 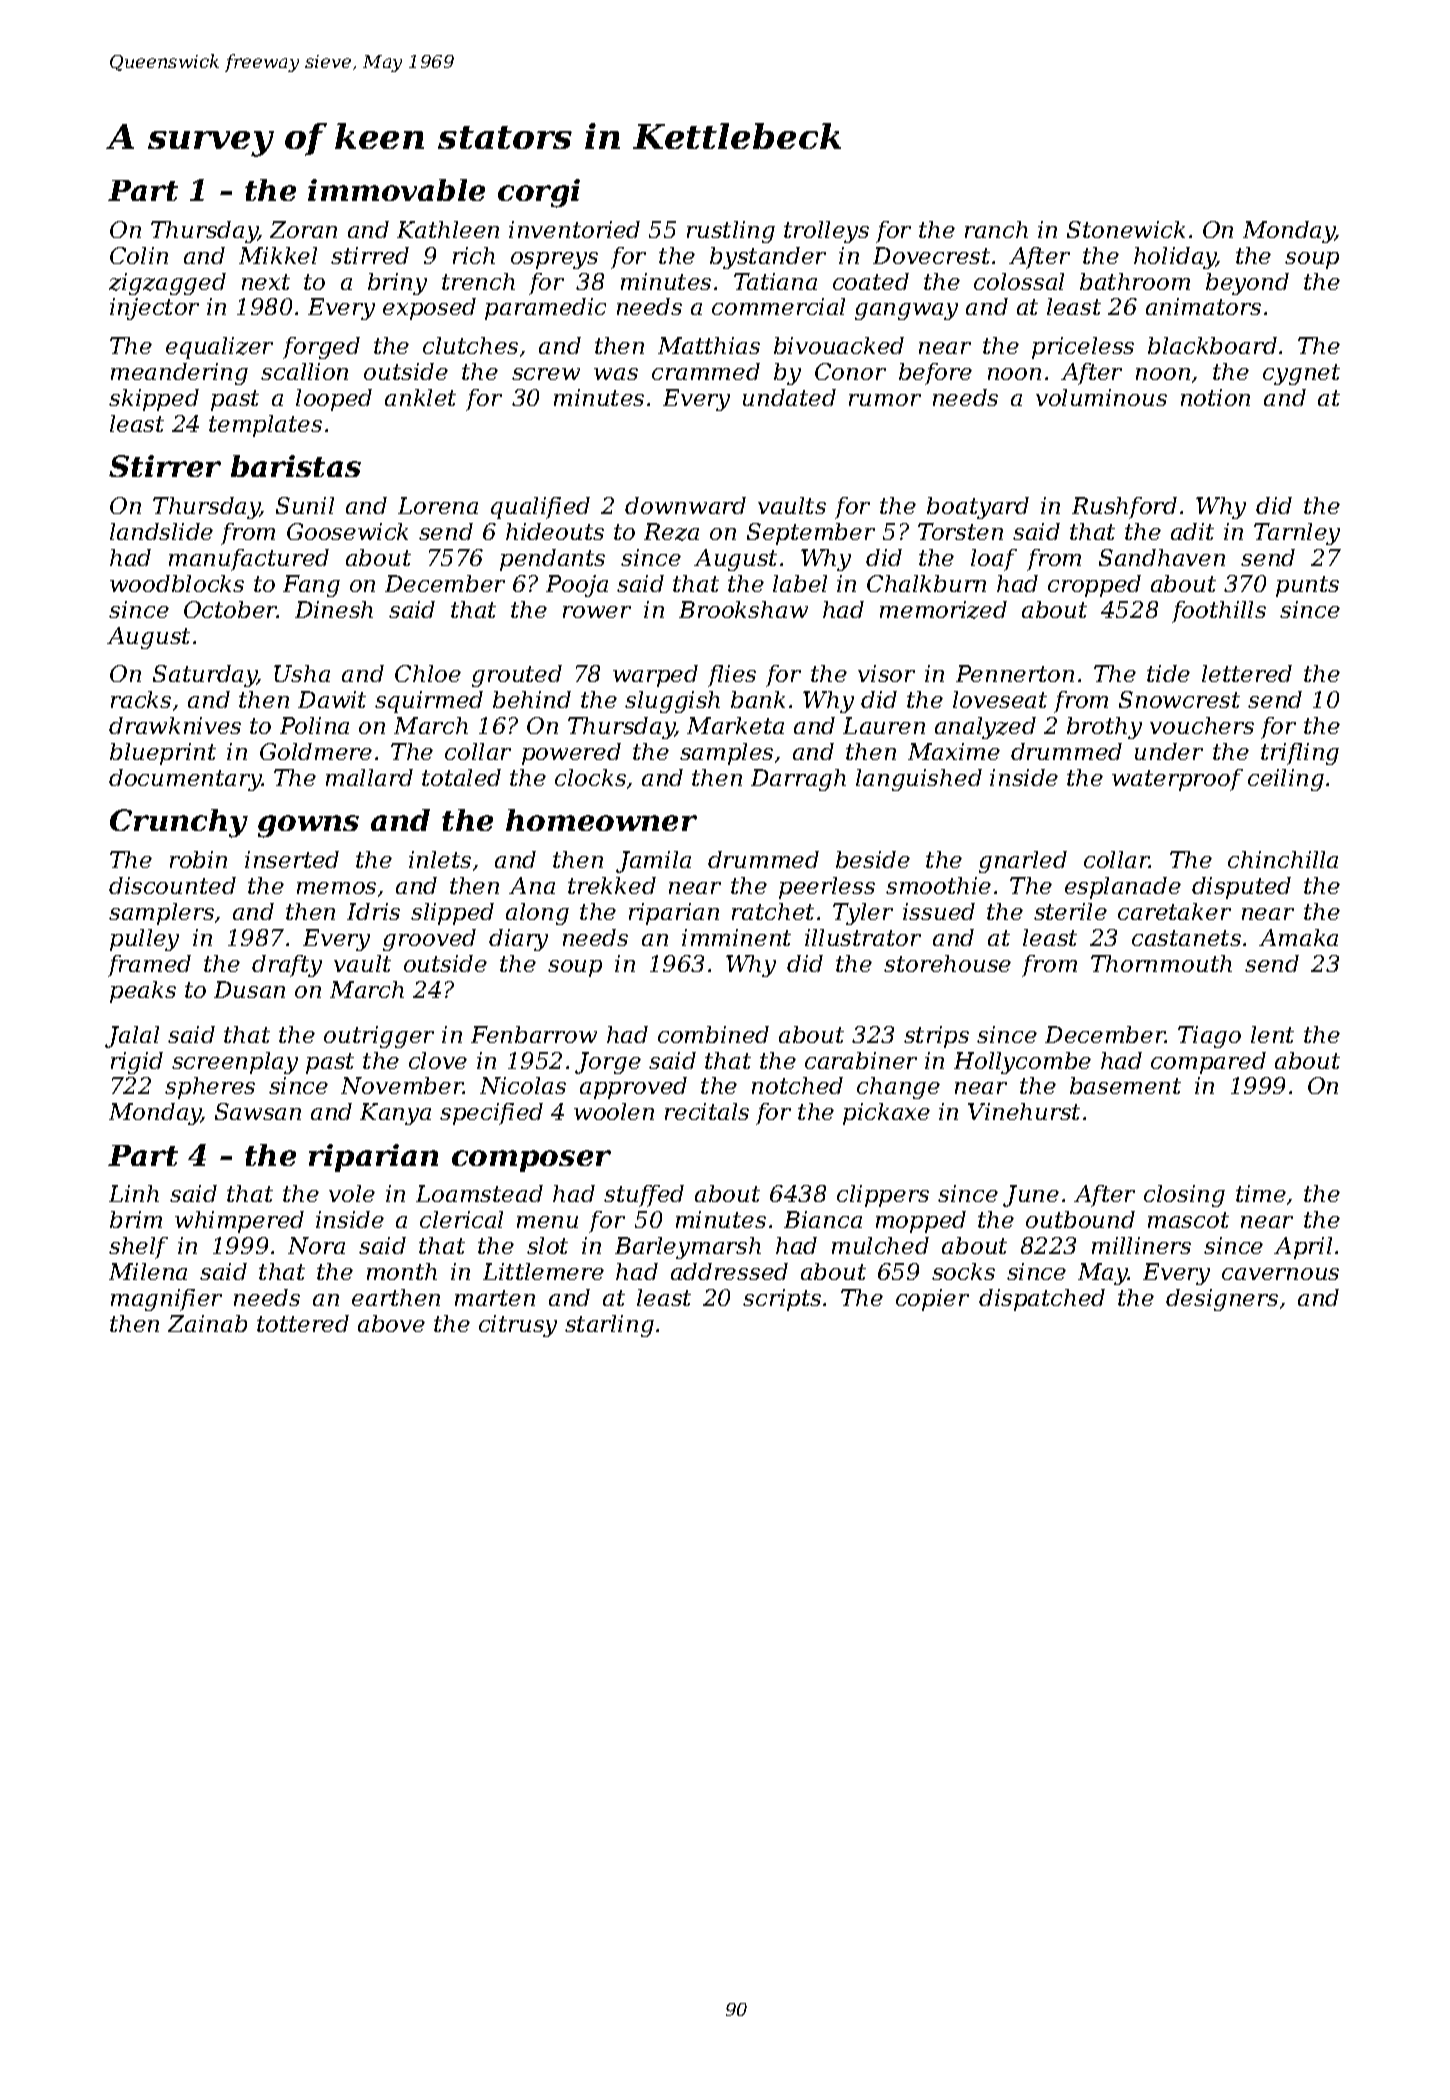 What do you see at coordinates (789, 397) in the screenshot?
I see `undated` at bounding box center [789, 397].
